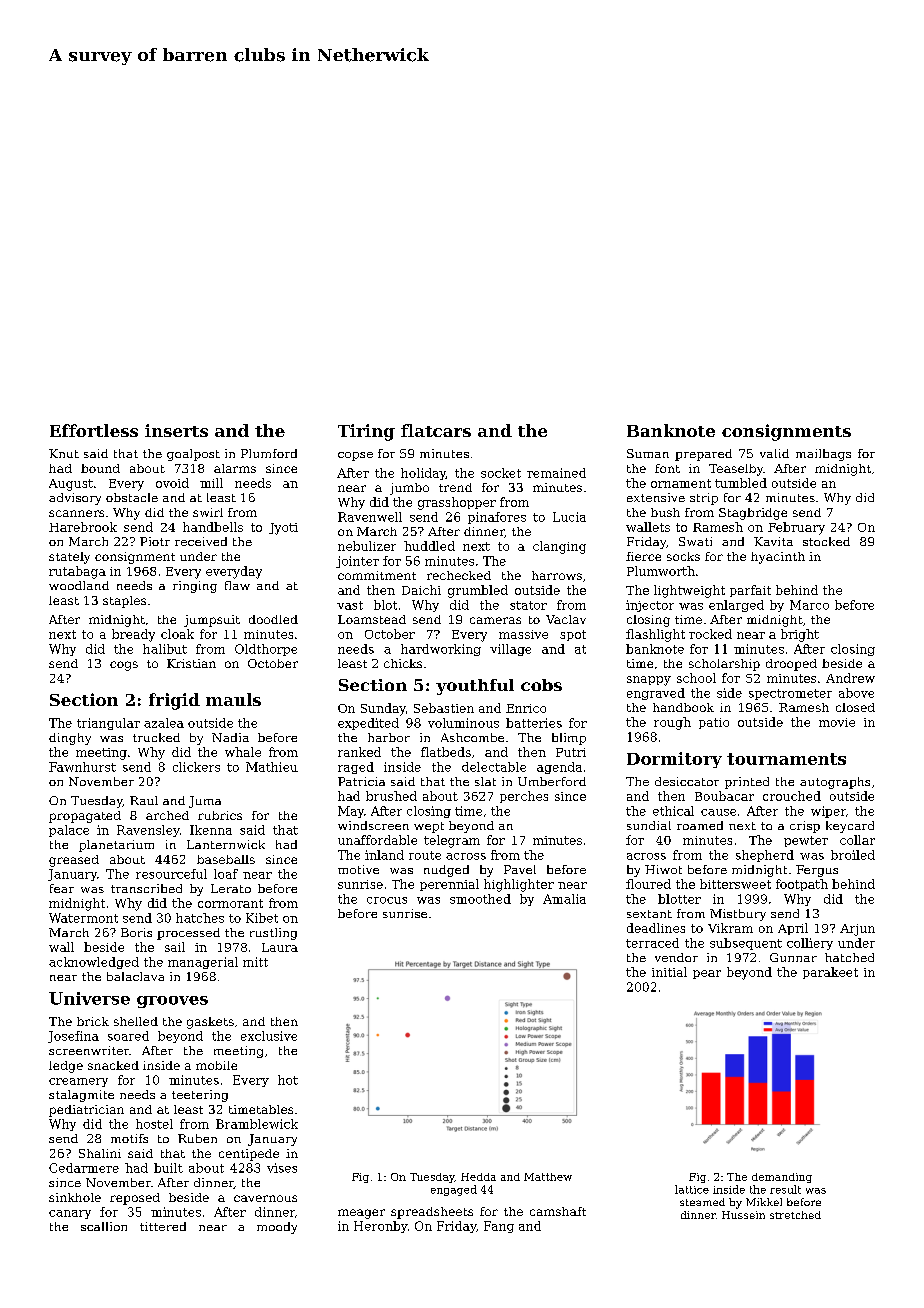 The image size is (924, 1308). What do you see at coordinates (212, 621) in the page?
I see `jumpsuit` at bounding box center [212, 621].
